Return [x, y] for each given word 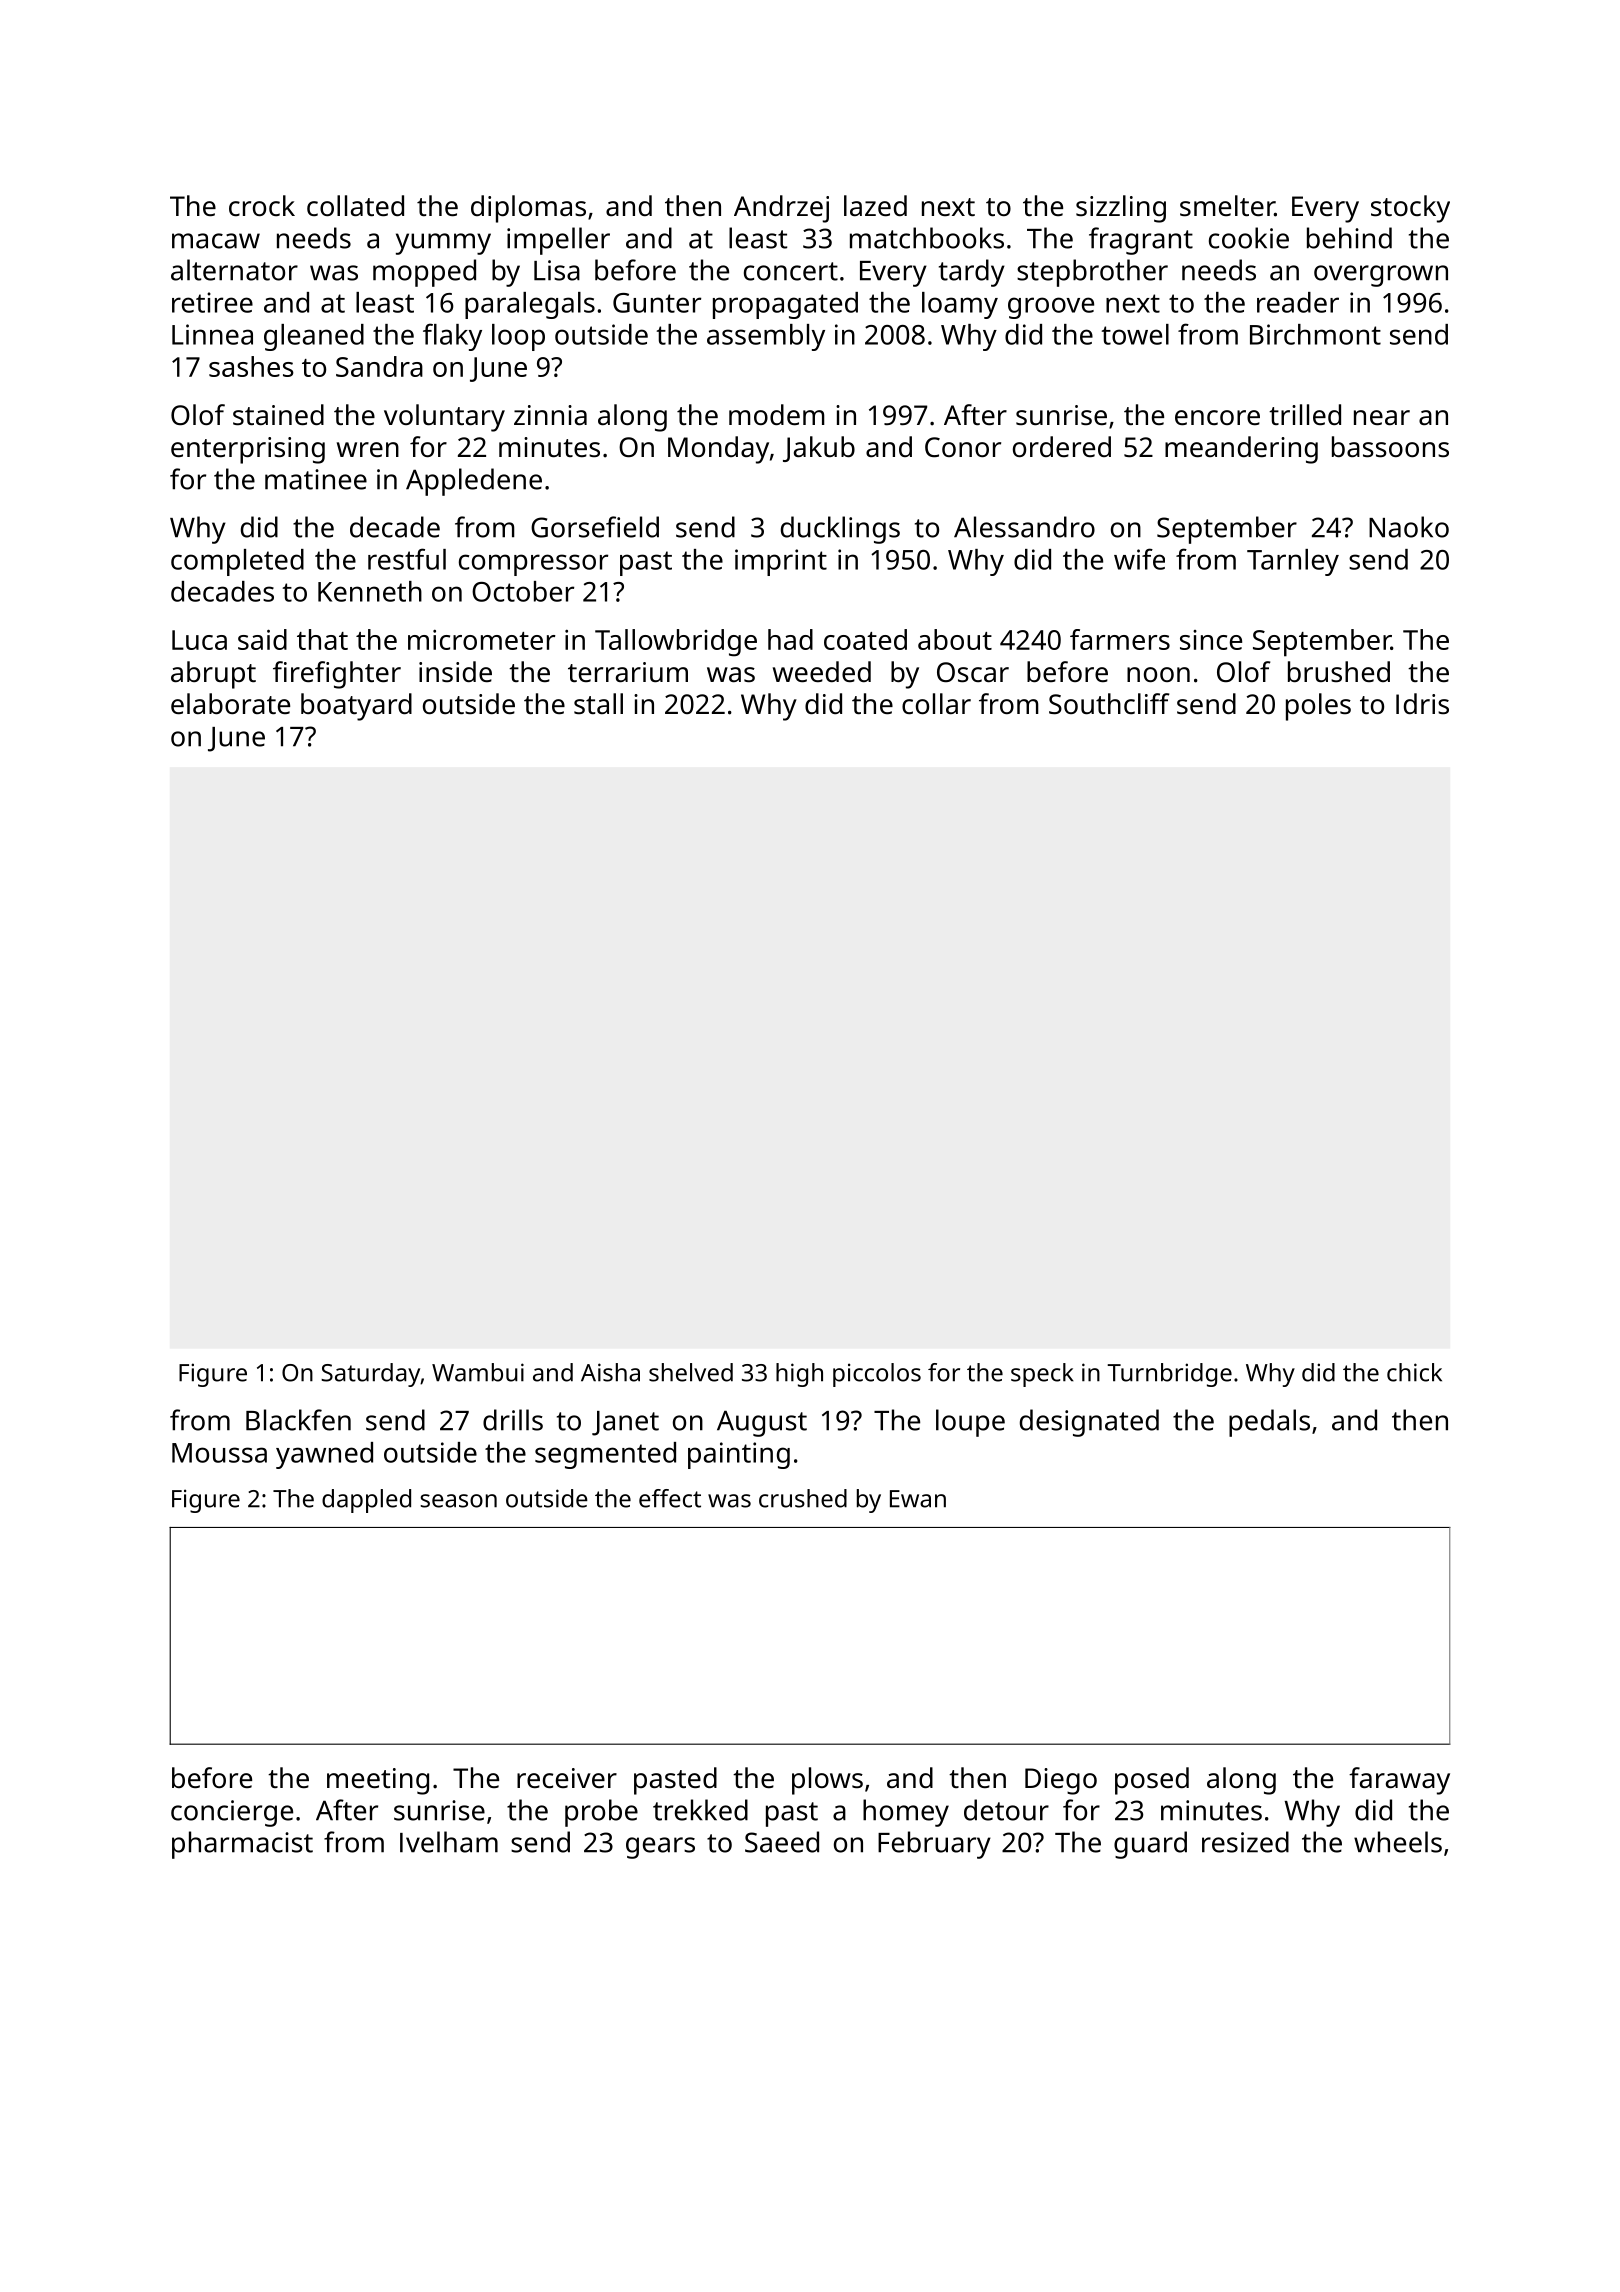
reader [1298, 302]
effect [670, 1498]
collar [936, 703]
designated [1089, 1423]
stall [598, 703]
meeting [378, 1781]
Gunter [657, 303]
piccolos [877, 1375]
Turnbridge [1169, 1375]
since [1211, 640]
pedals [1269, 1423]
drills [513, 1420]
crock [262, 205]
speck [1042, 1375]
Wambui [478, 1372]
